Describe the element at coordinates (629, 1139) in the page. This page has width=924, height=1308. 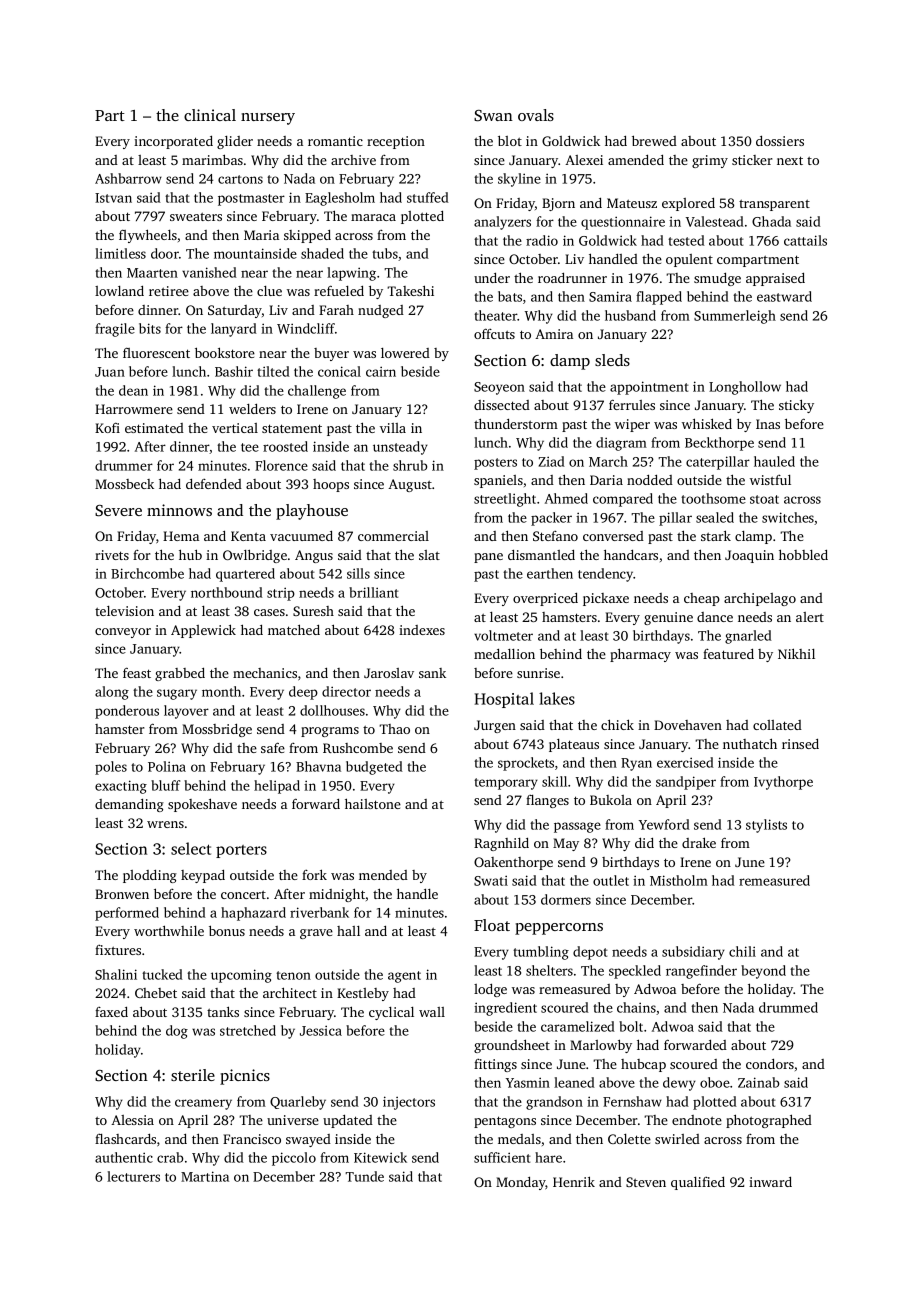
I see `Colette` at that location.
